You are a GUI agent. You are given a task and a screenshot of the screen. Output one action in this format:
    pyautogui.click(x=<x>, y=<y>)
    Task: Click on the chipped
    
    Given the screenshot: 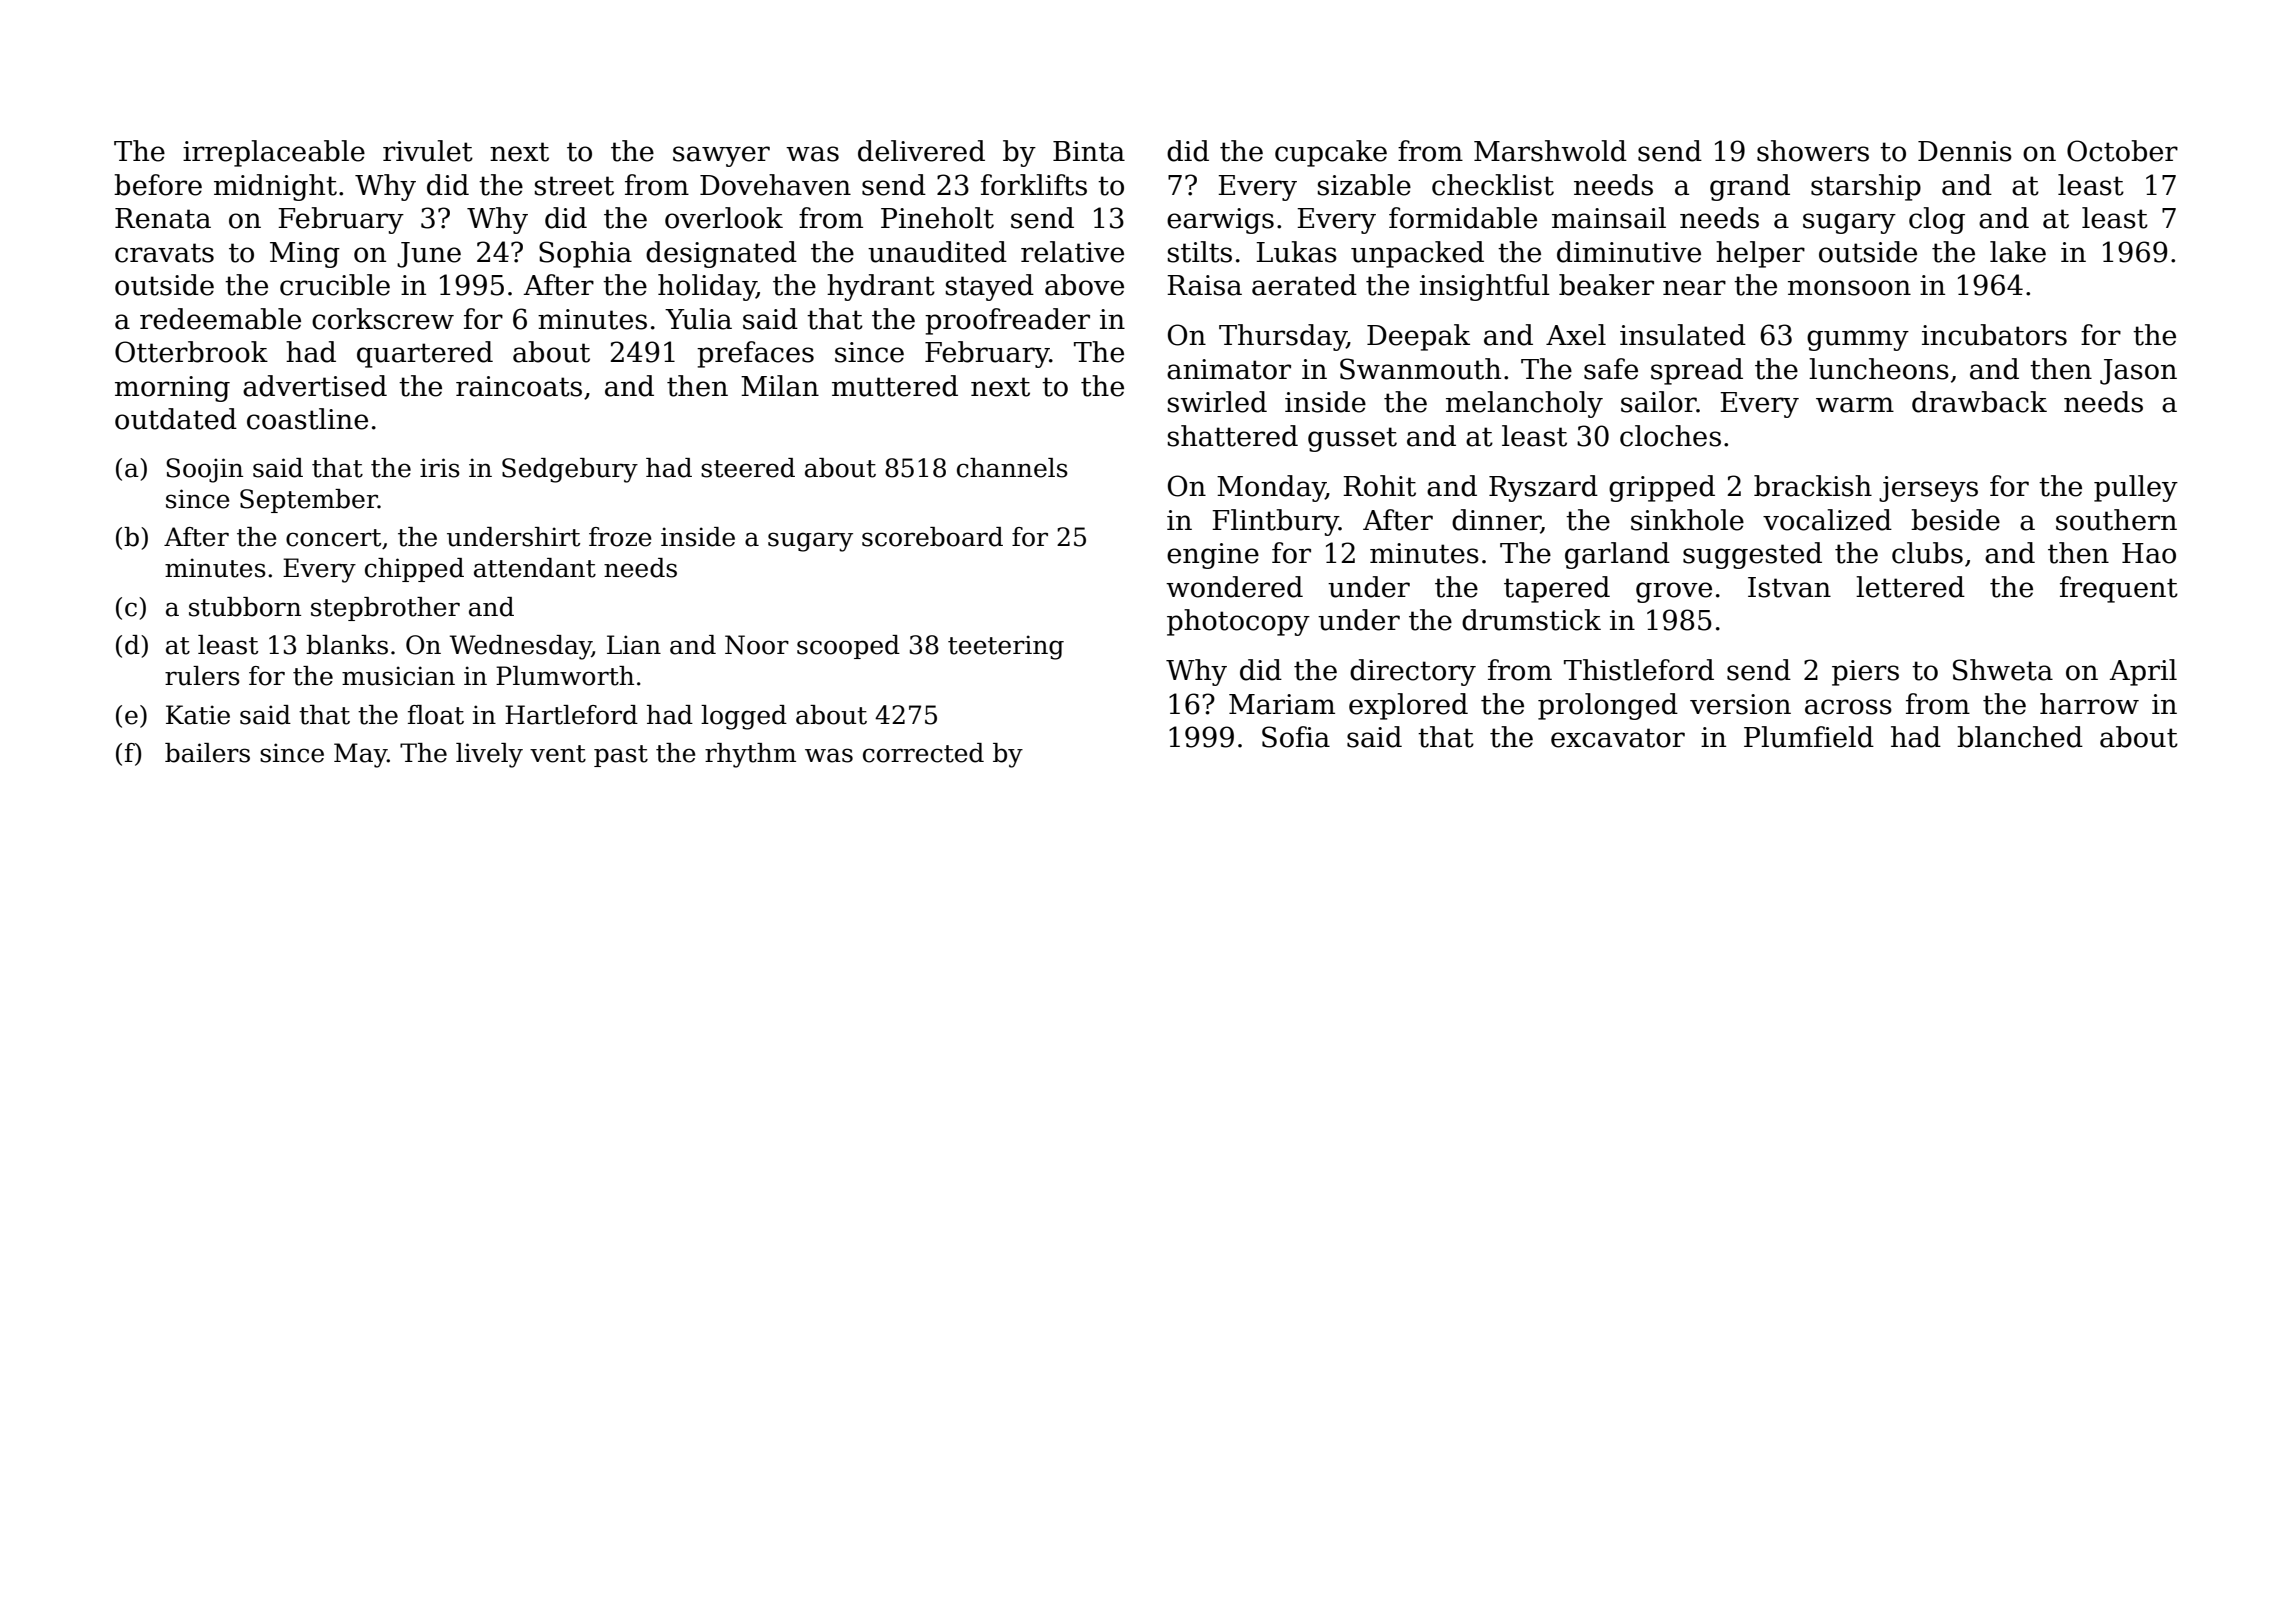 What is the action you would take?
    pyautogui.click(x=414, y=570)
